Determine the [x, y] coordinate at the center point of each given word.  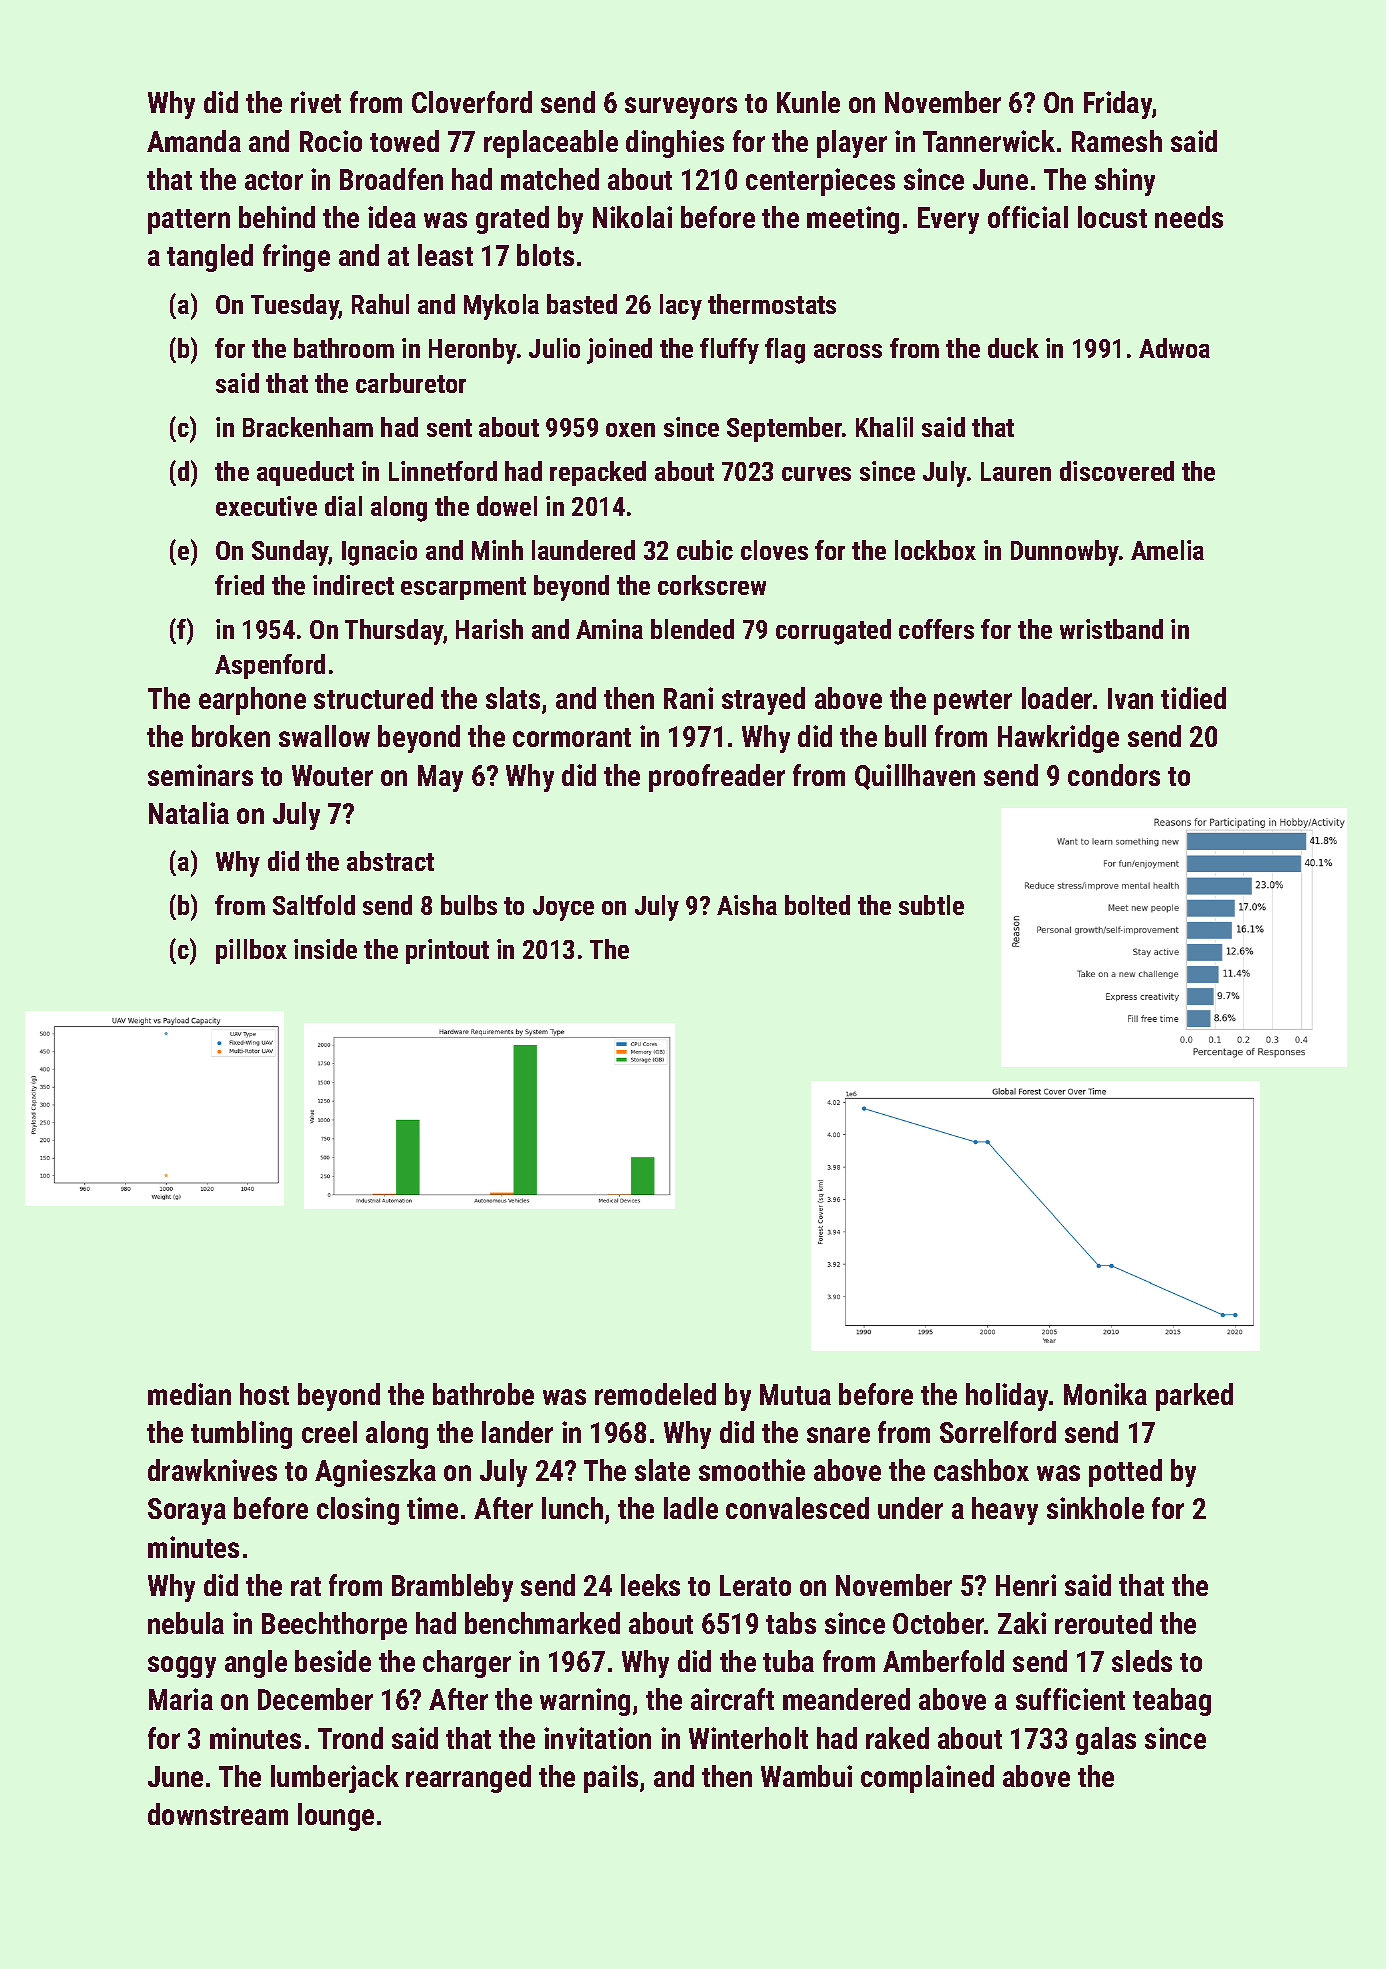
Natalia [189, 813]
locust [1112, 217]
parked [1194, 1397]
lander [517, 1432]
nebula [186, 1623]
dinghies [675, 144]
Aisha [747, 905]
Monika [1105, 1394]
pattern [189, 221]
